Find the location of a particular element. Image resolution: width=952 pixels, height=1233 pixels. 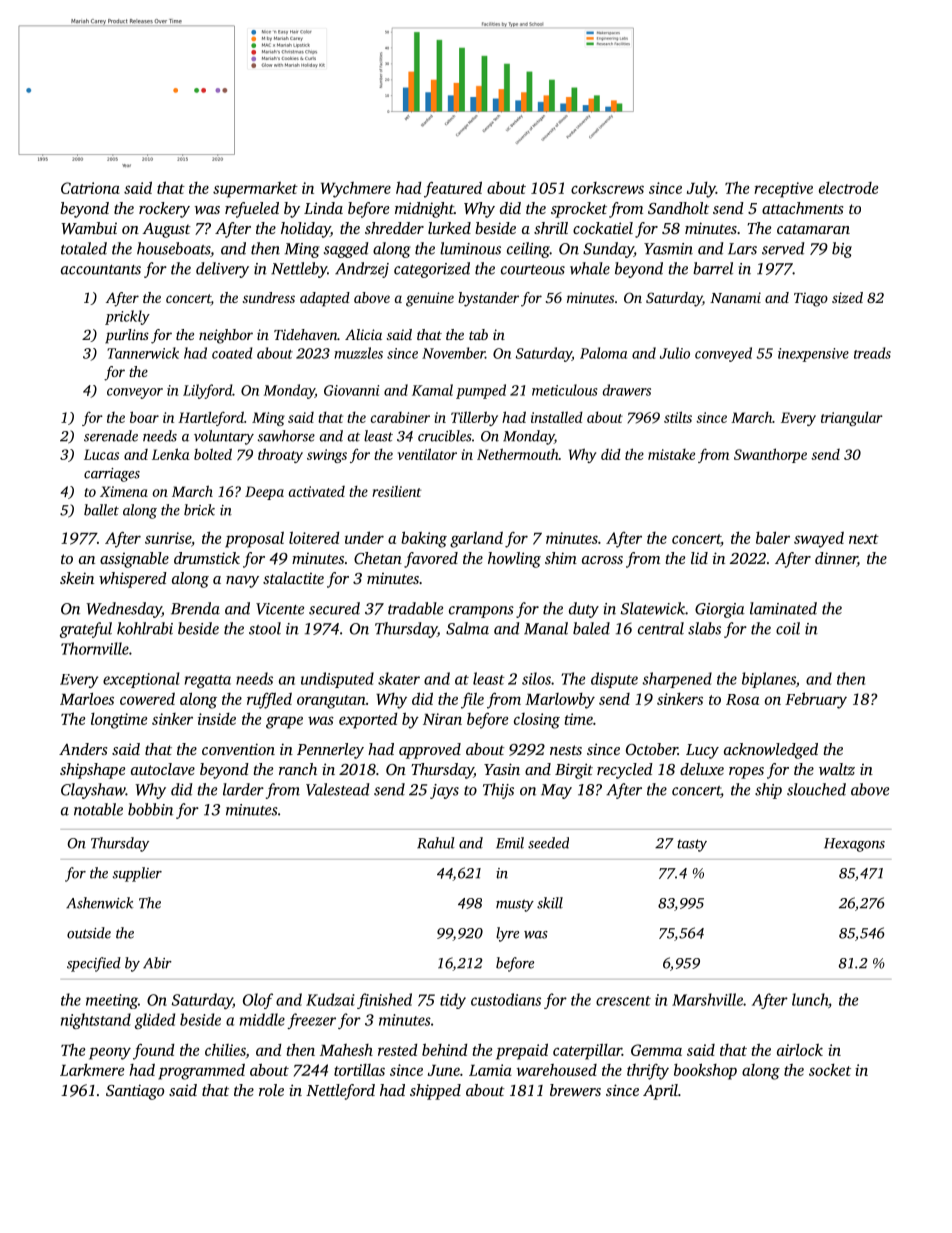

file is located at coordinates (472, 700).
